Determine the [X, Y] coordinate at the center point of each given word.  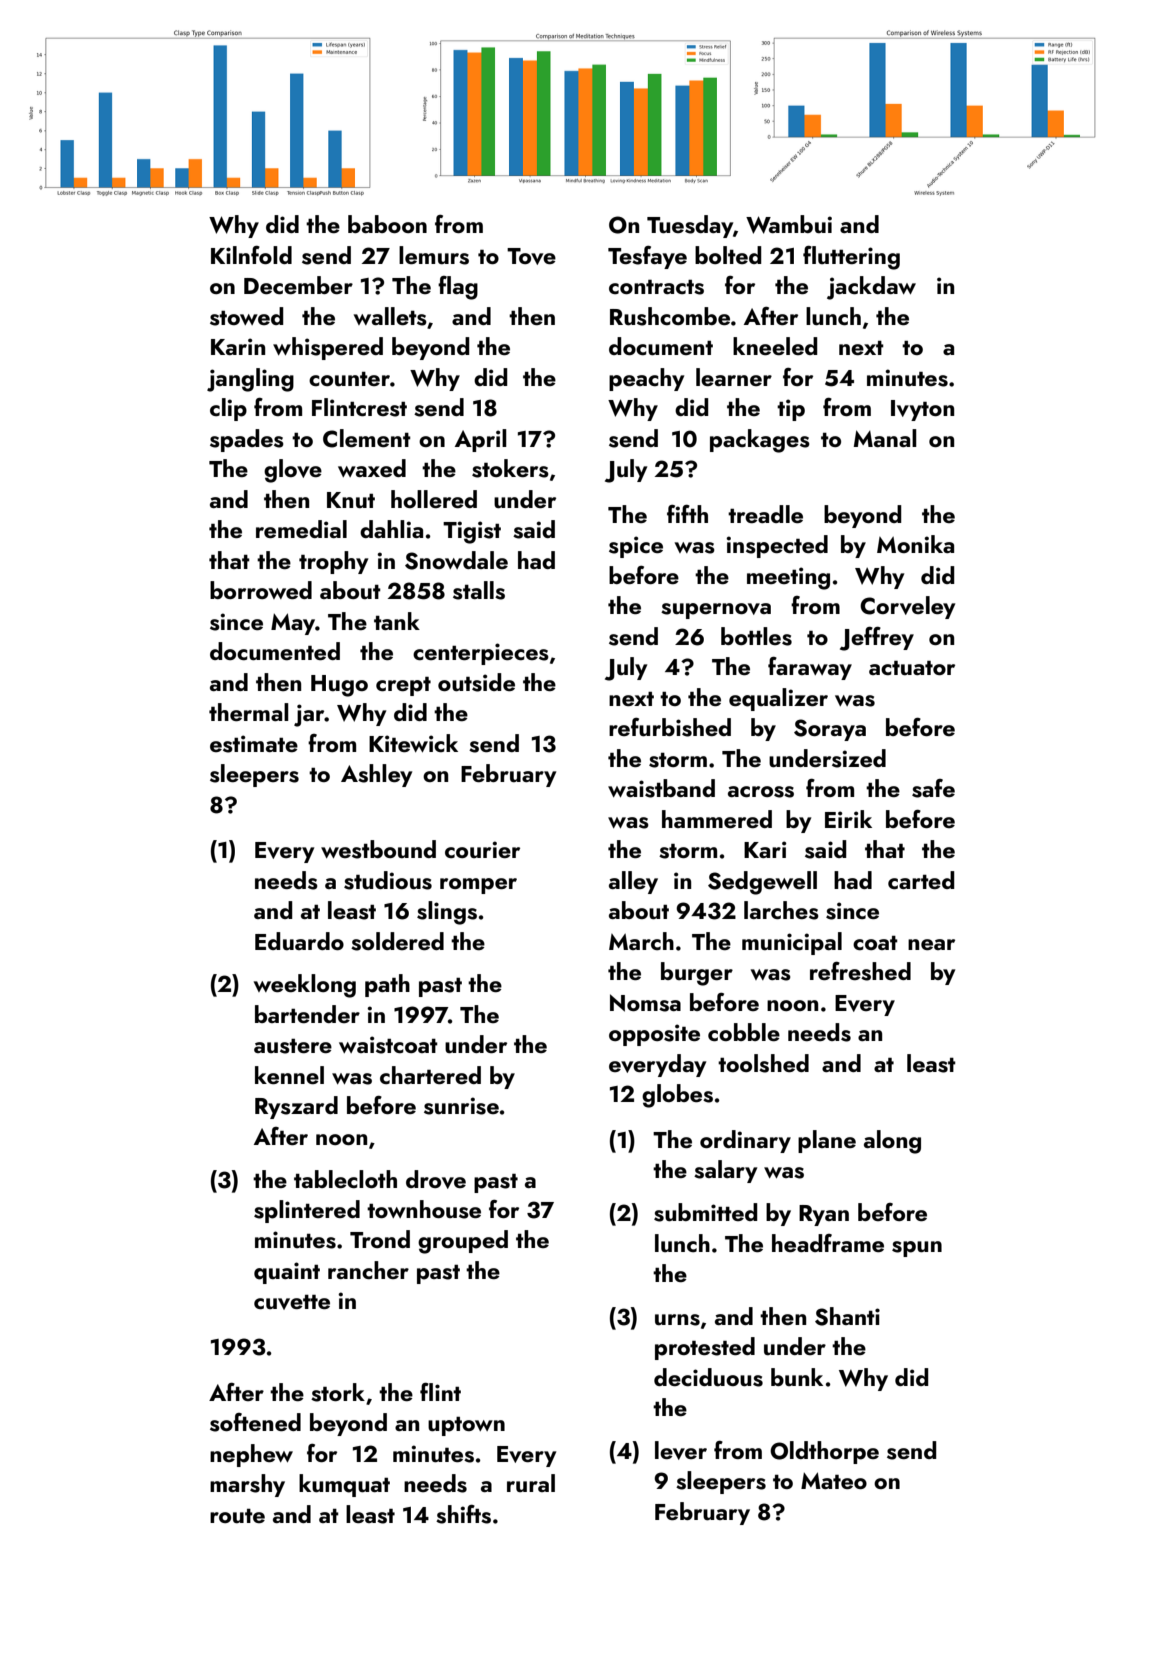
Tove [531, 256]
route [237, 1516]
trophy [333, 562]
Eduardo [299, 941]
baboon [387, 224]
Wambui [789, 224]
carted [921, 880]
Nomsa [645, 1003]
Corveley [907, 607]
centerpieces [481, 654]
